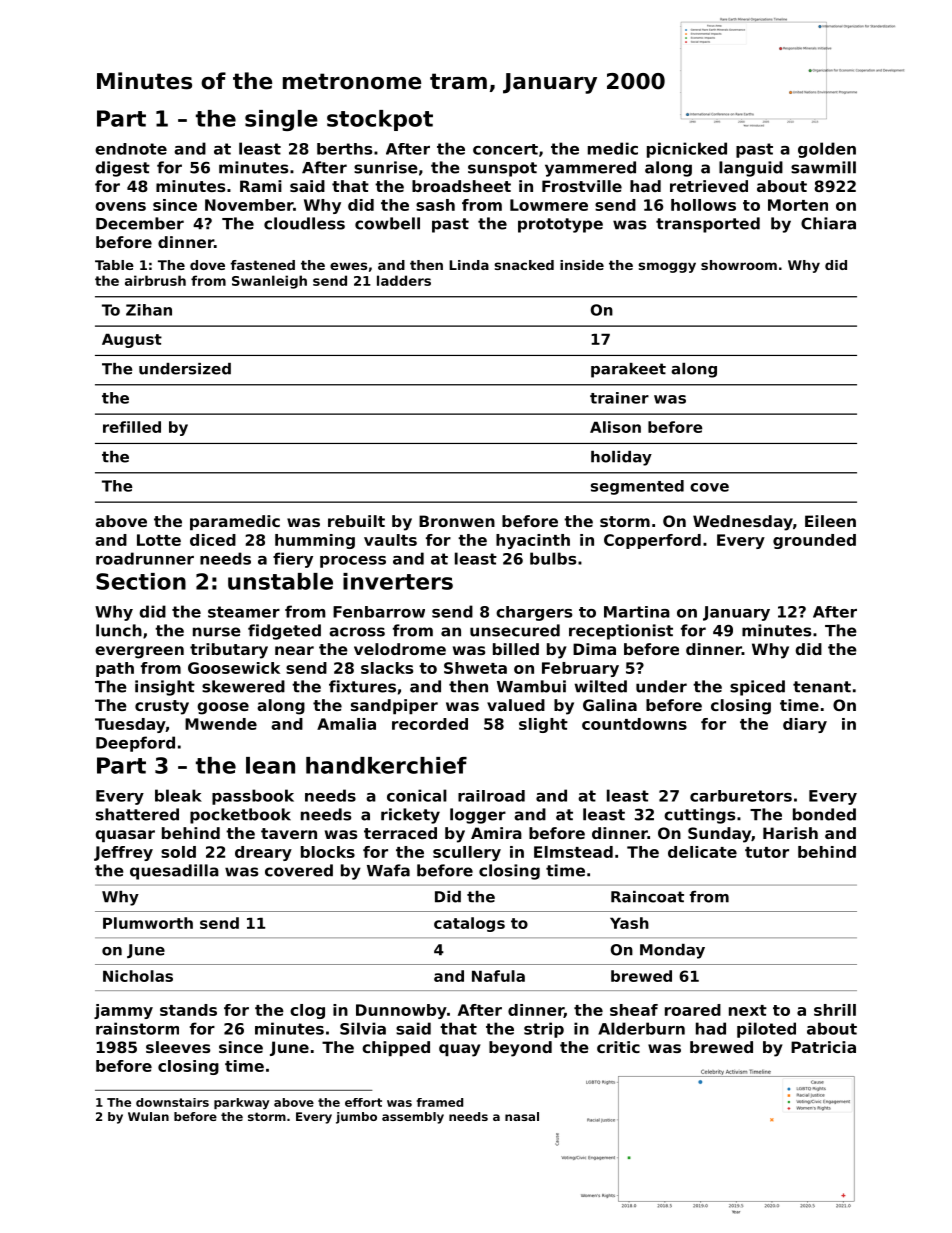  I want to click on Chiara, so click(828, 223).
